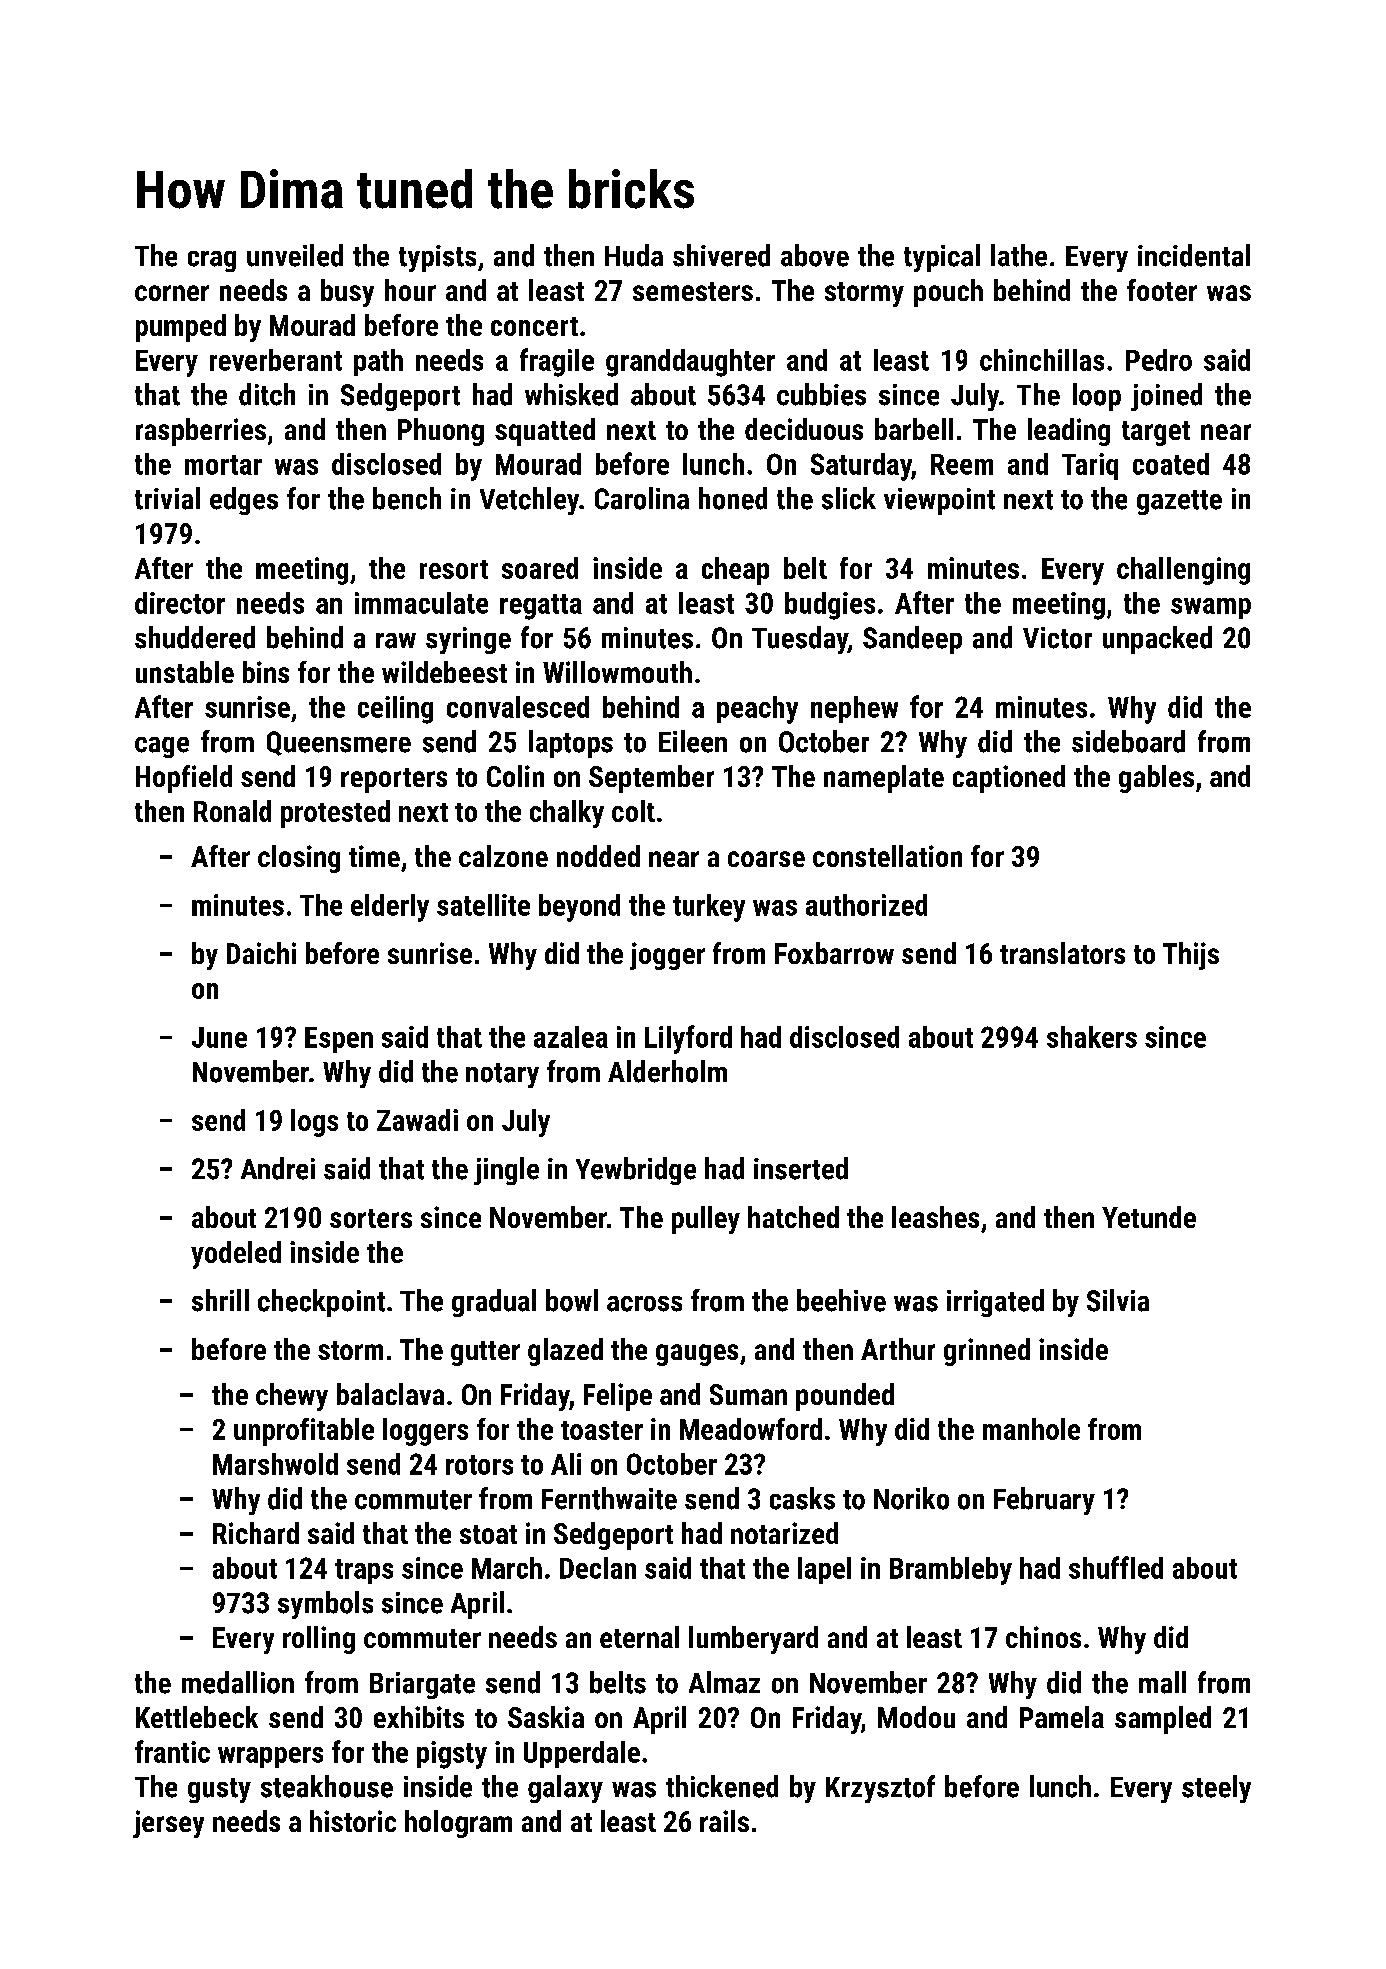 The height and width of the image is (1969, 1386). I want to click on Thijs, so click(1191, 956).
